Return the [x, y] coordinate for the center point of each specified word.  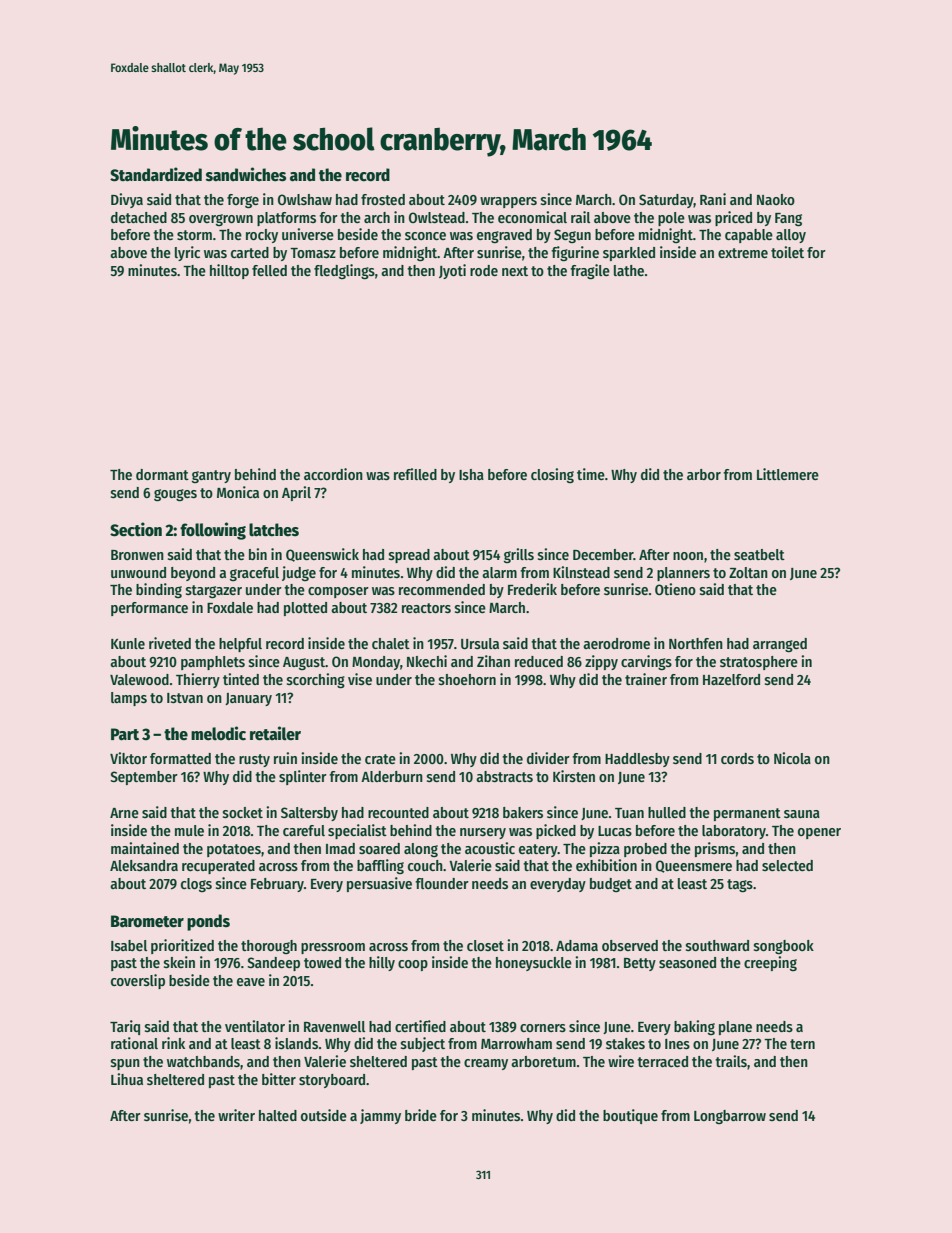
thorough [269, 947]
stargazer [214, 592]
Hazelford [731, 679]
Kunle [128, 643]
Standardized [156, 174]
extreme [743, 253]
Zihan [493, 661]
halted [278, 1115]
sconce [425, 236]
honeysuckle [534, 964]
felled [269, 270]
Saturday [666, 201]
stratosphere [759, 663]
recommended [442, 589]
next [515, 271]
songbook [784, 947]
